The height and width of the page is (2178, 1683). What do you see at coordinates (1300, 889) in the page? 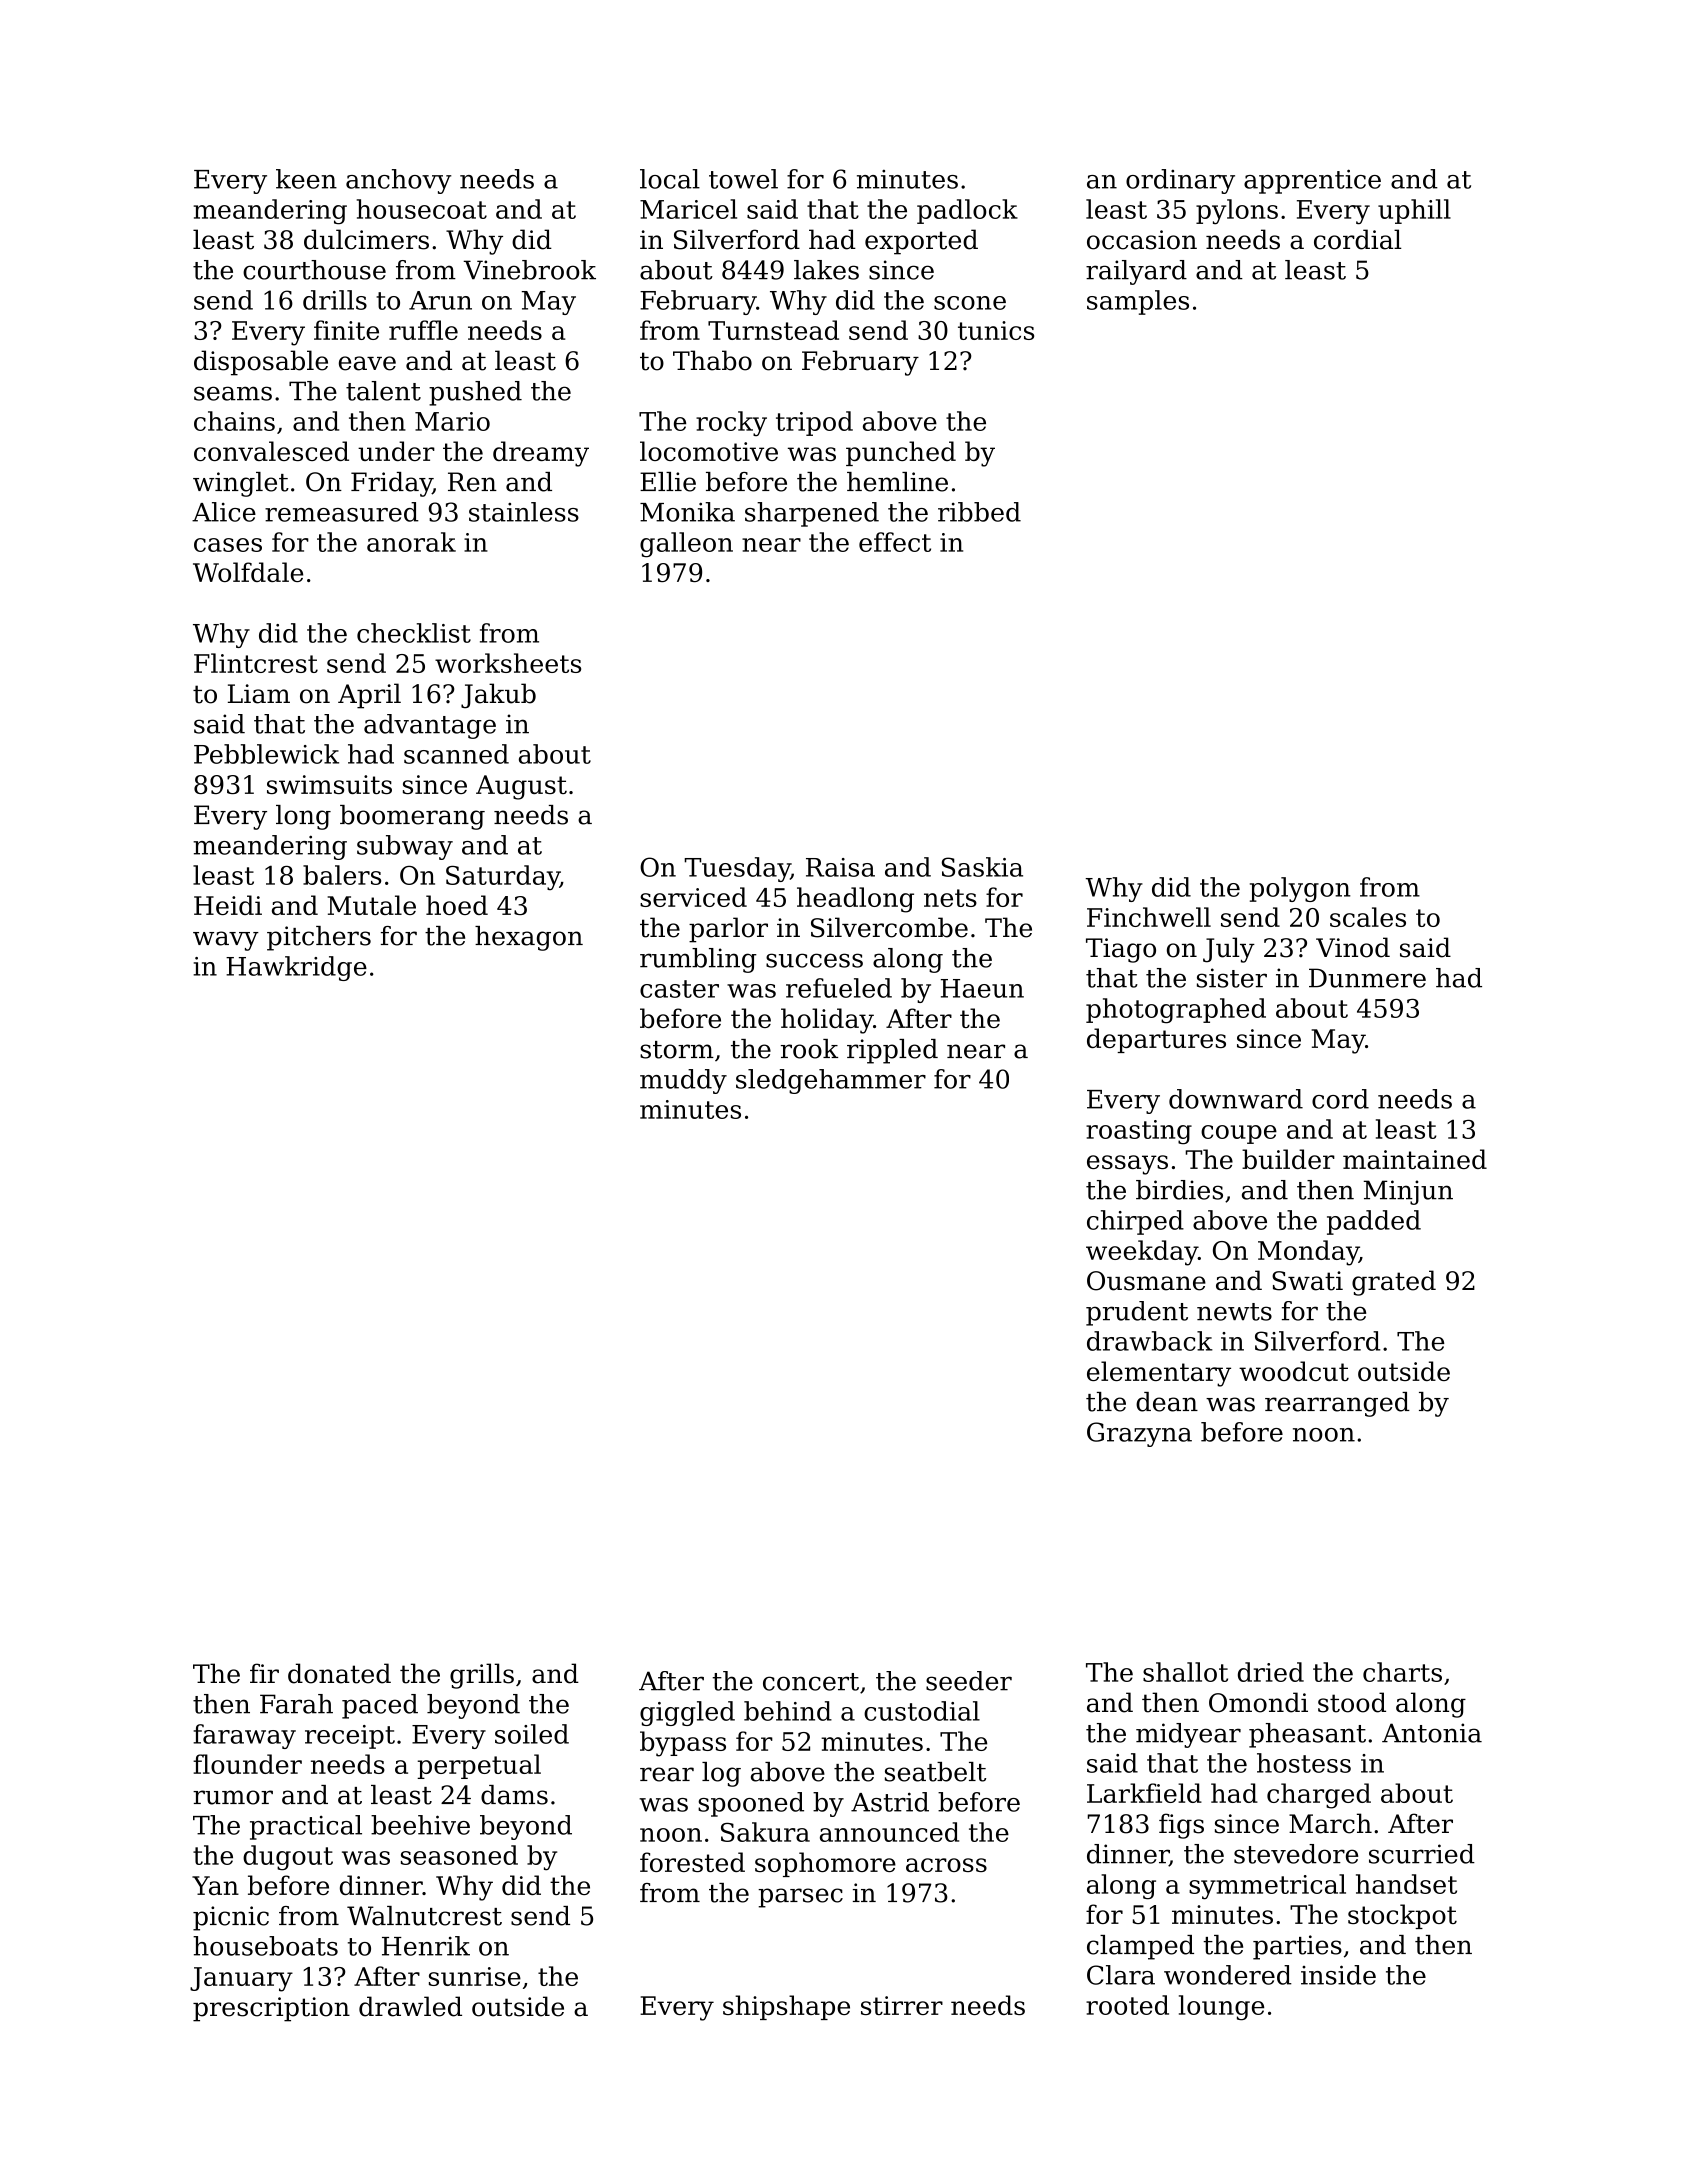
I see `polygon` at bounding box center [1300, 889].
